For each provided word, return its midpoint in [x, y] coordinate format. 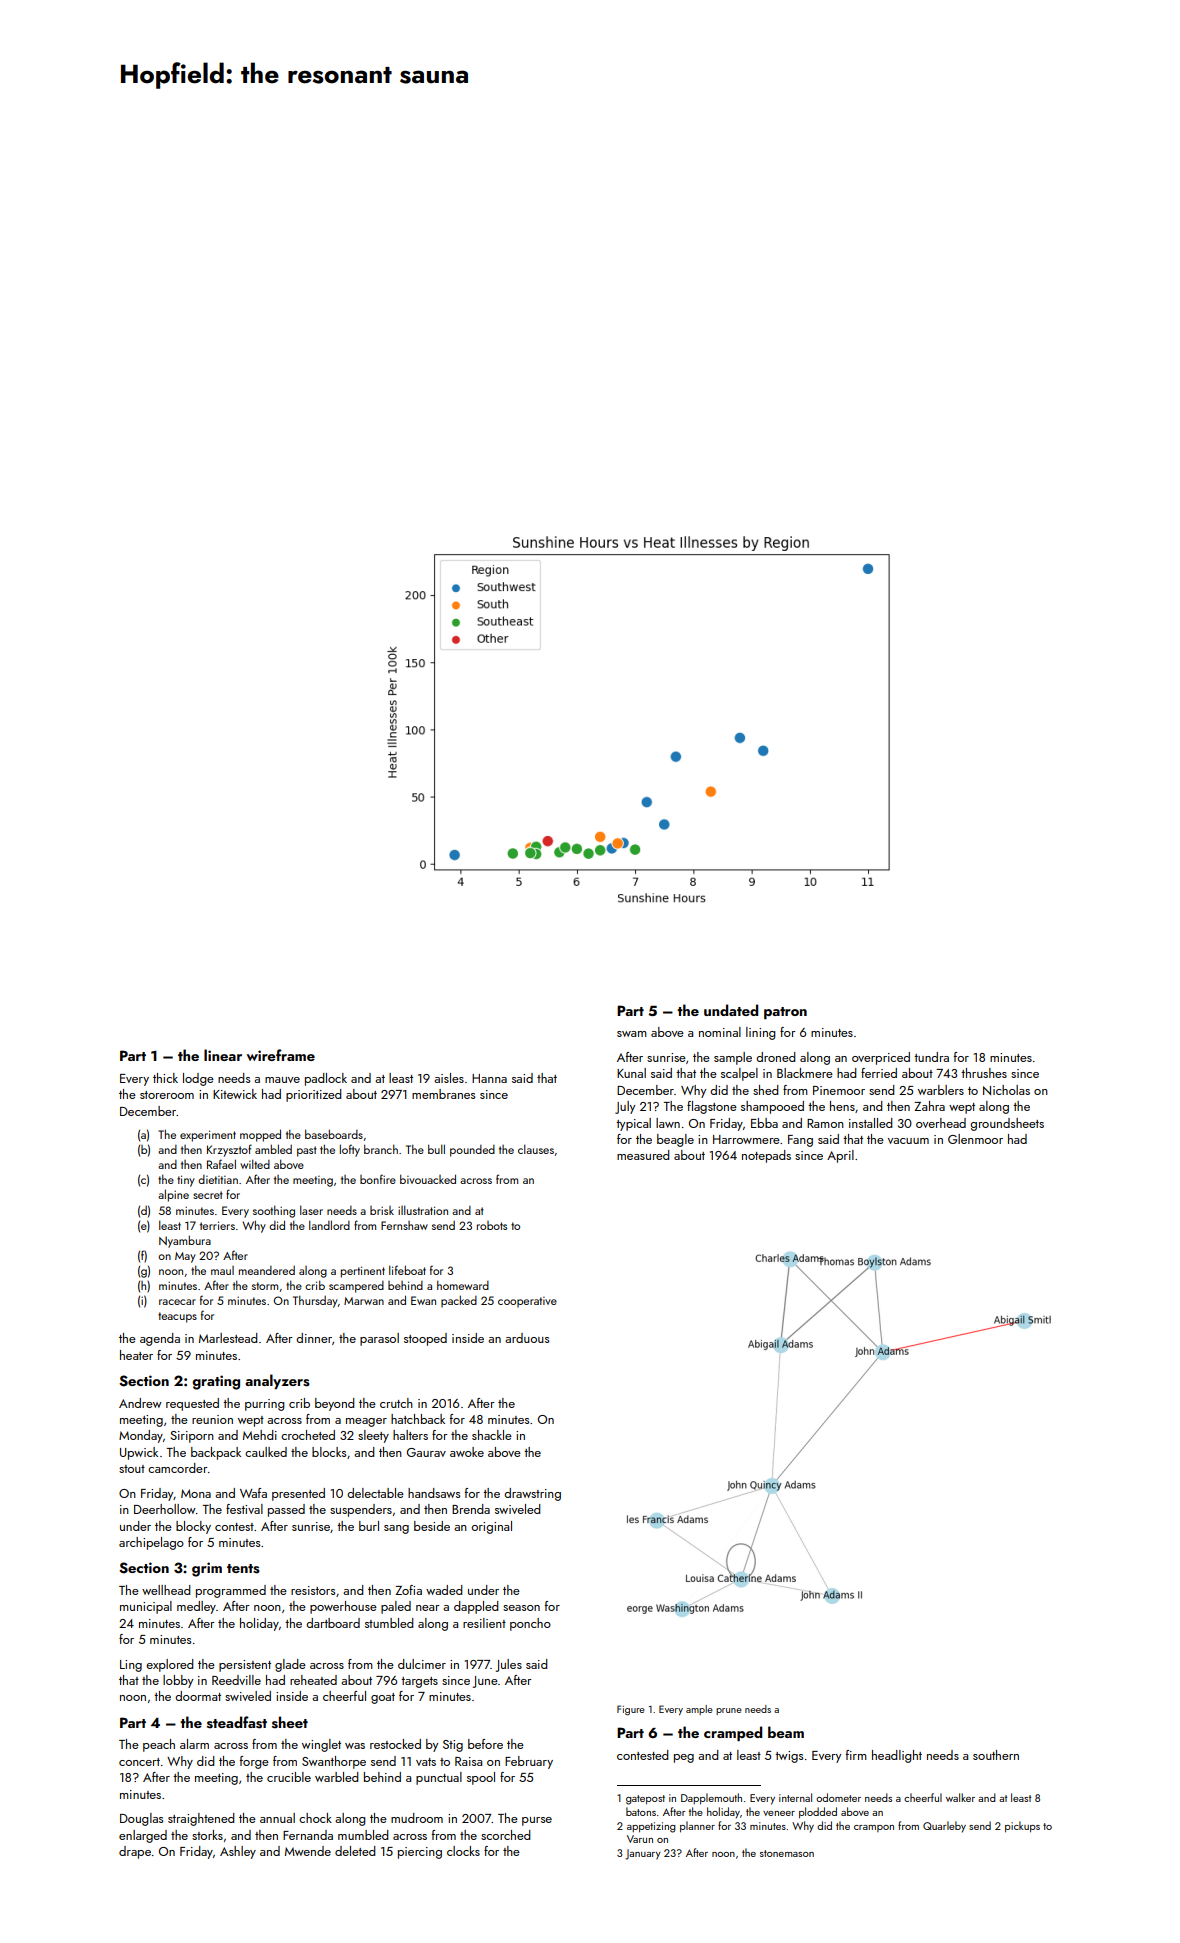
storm [265, 1286]
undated [731, 1010]
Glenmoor [975, 1139]
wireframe [281, 1055]
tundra [931, 1057]
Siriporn [192, 1437]
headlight [897, 1756]
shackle [492, 1435]
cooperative [527, 1302]
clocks [463, 1851]
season [521, 1608]
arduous [527, 1338]
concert [139, 1762]
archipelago [151, 1543]
